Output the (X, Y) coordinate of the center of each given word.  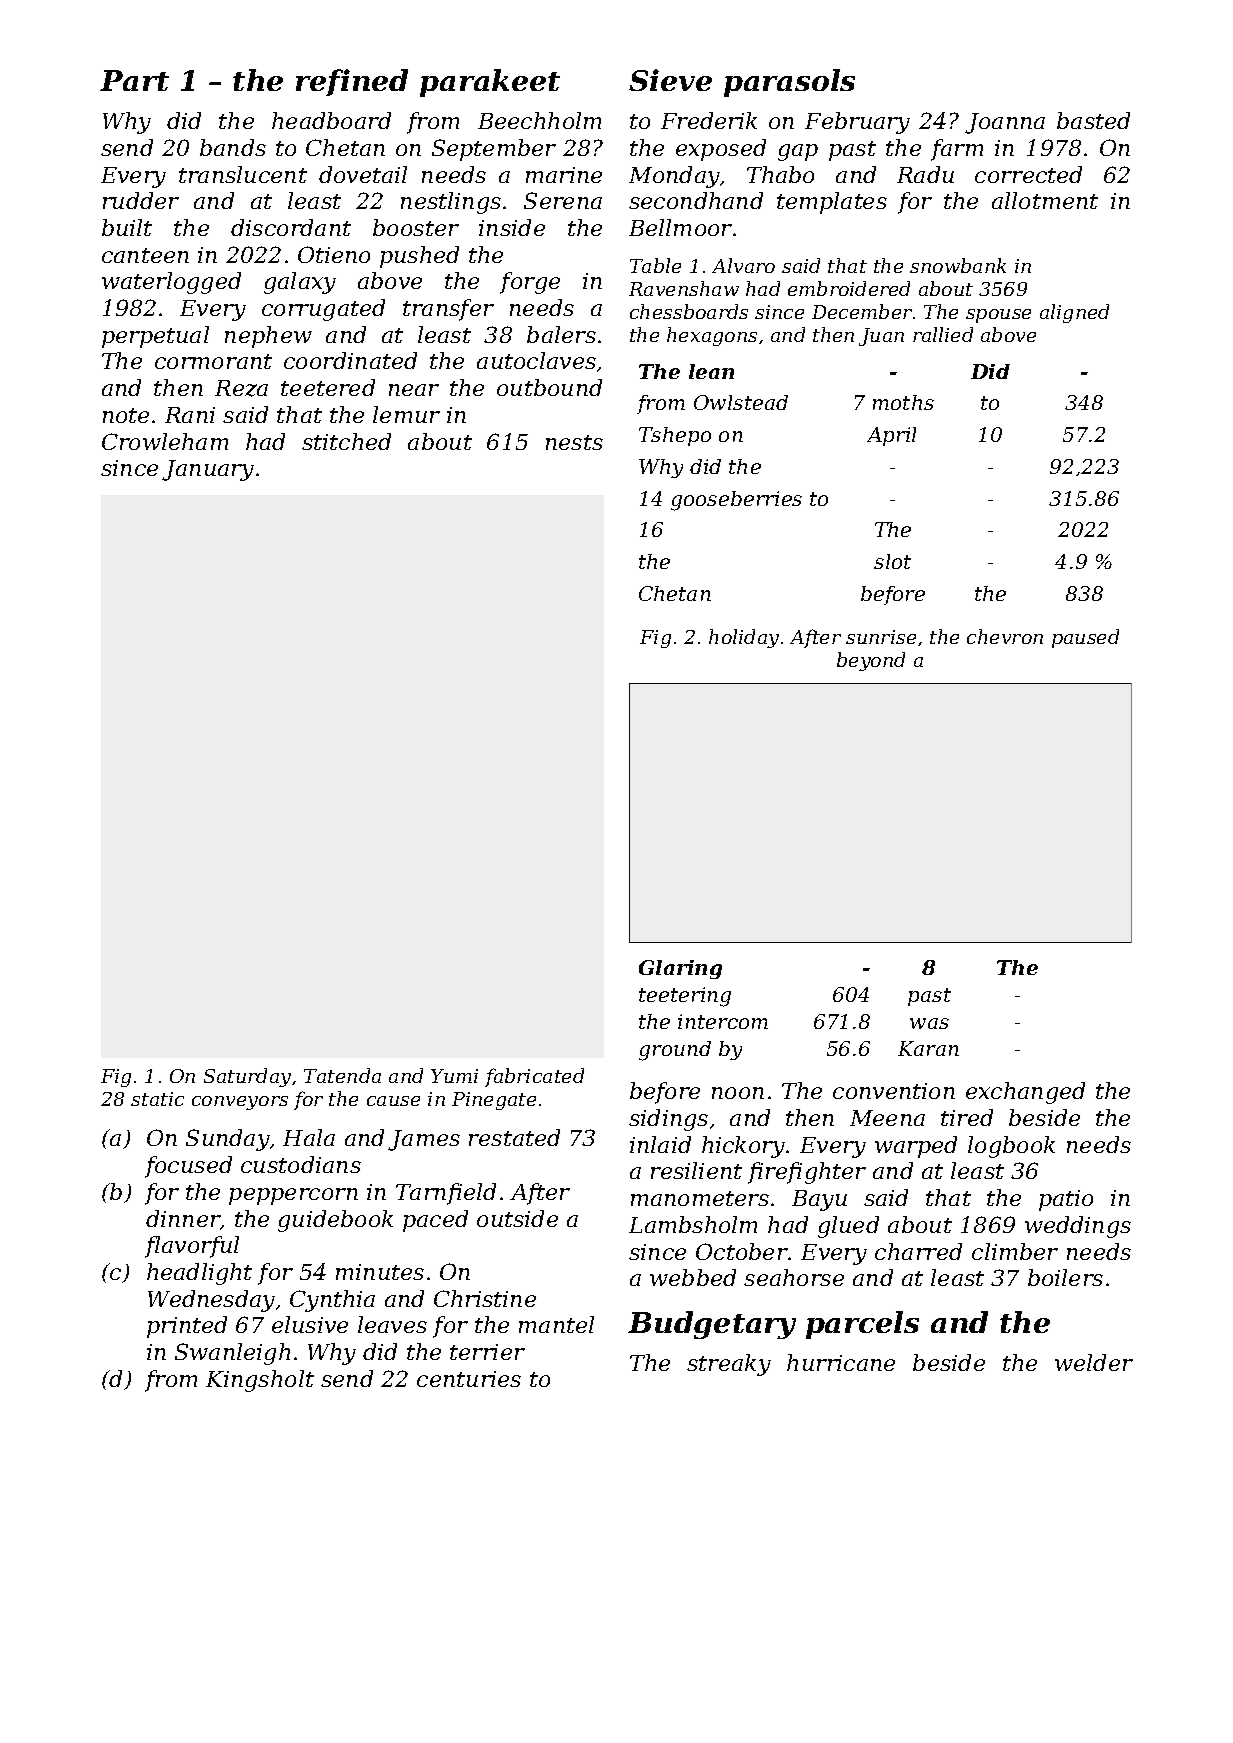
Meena (887, 1118)
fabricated (534, 1077)
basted (1093, 120)
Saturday (247, 1077)
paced (435, 1221)
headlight (199, 1274)
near (414, 390)
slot (892, 561)
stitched (346, 441)
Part (134, 80)
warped (916, 1147)
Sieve (670, 80)
